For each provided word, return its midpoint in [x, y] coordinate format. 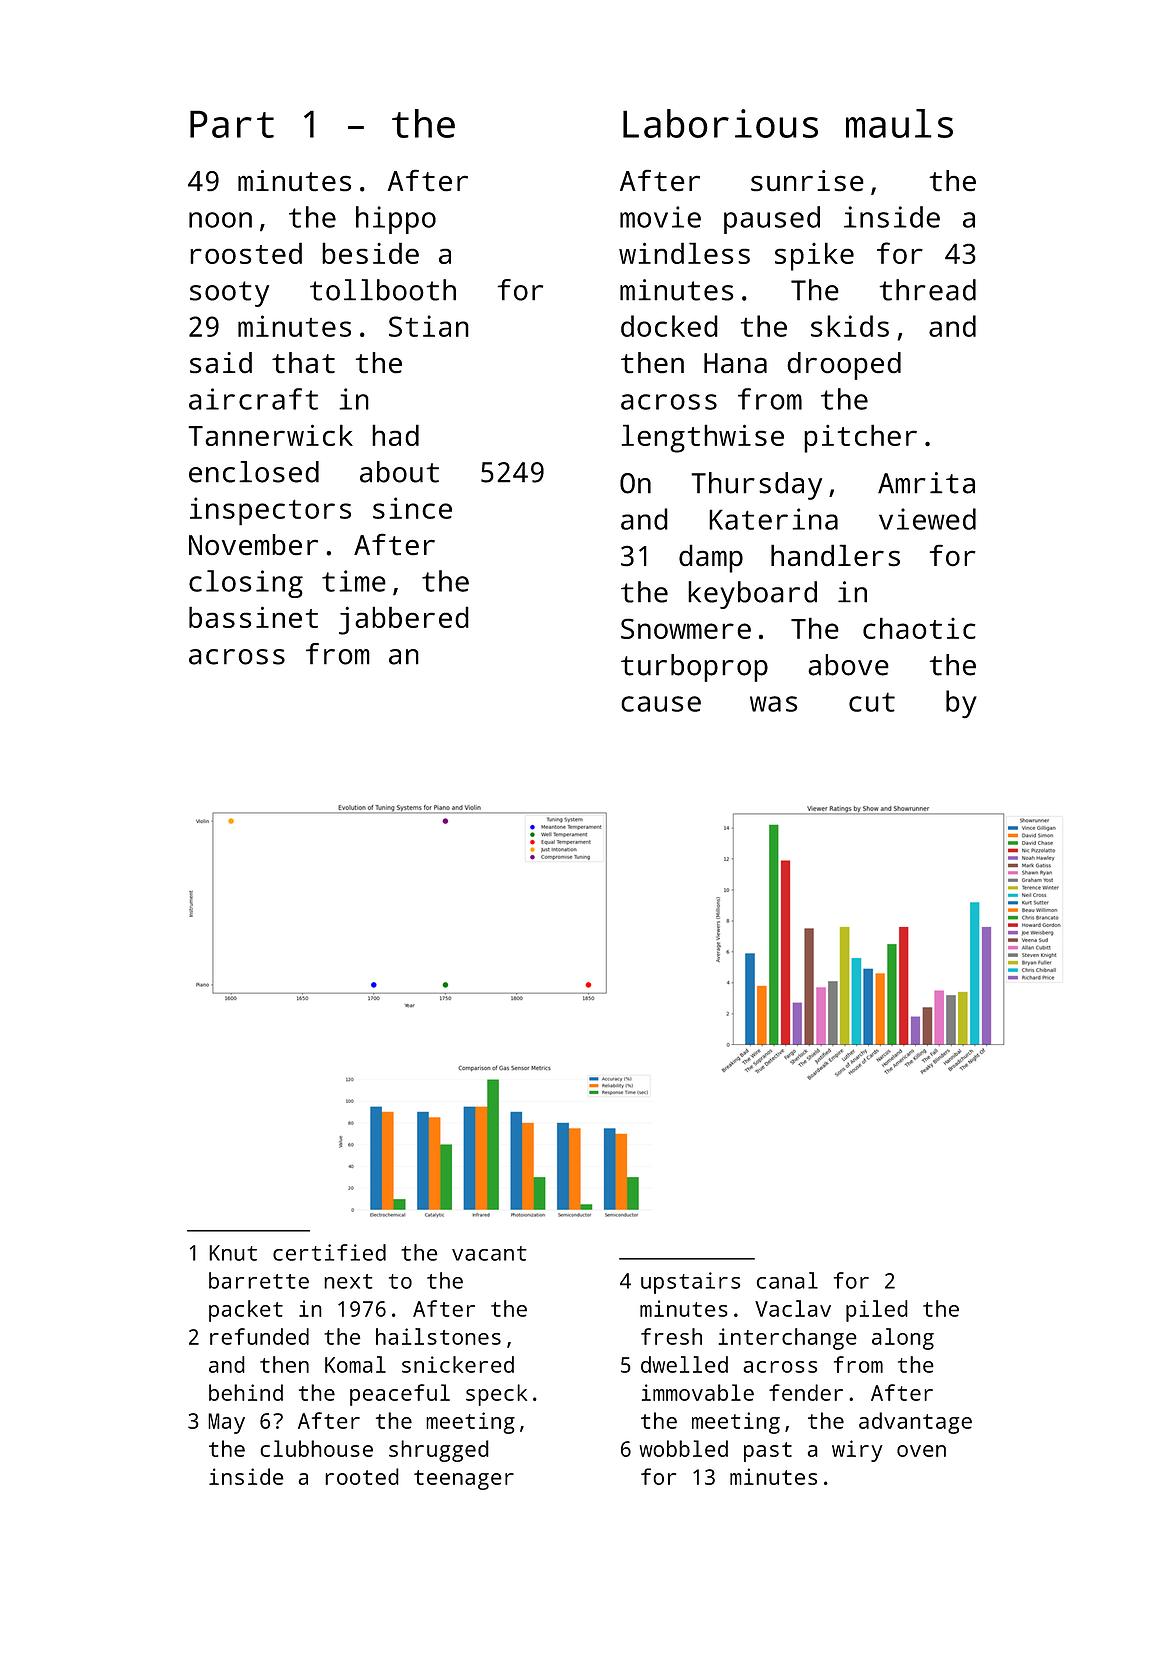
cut [872, 702]
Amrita [926, 483]
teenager [464, 1480]
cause [661, 704]
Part [232, 124]
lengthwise [703, 438]
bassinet [253, 617]
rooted [362, 1476]
